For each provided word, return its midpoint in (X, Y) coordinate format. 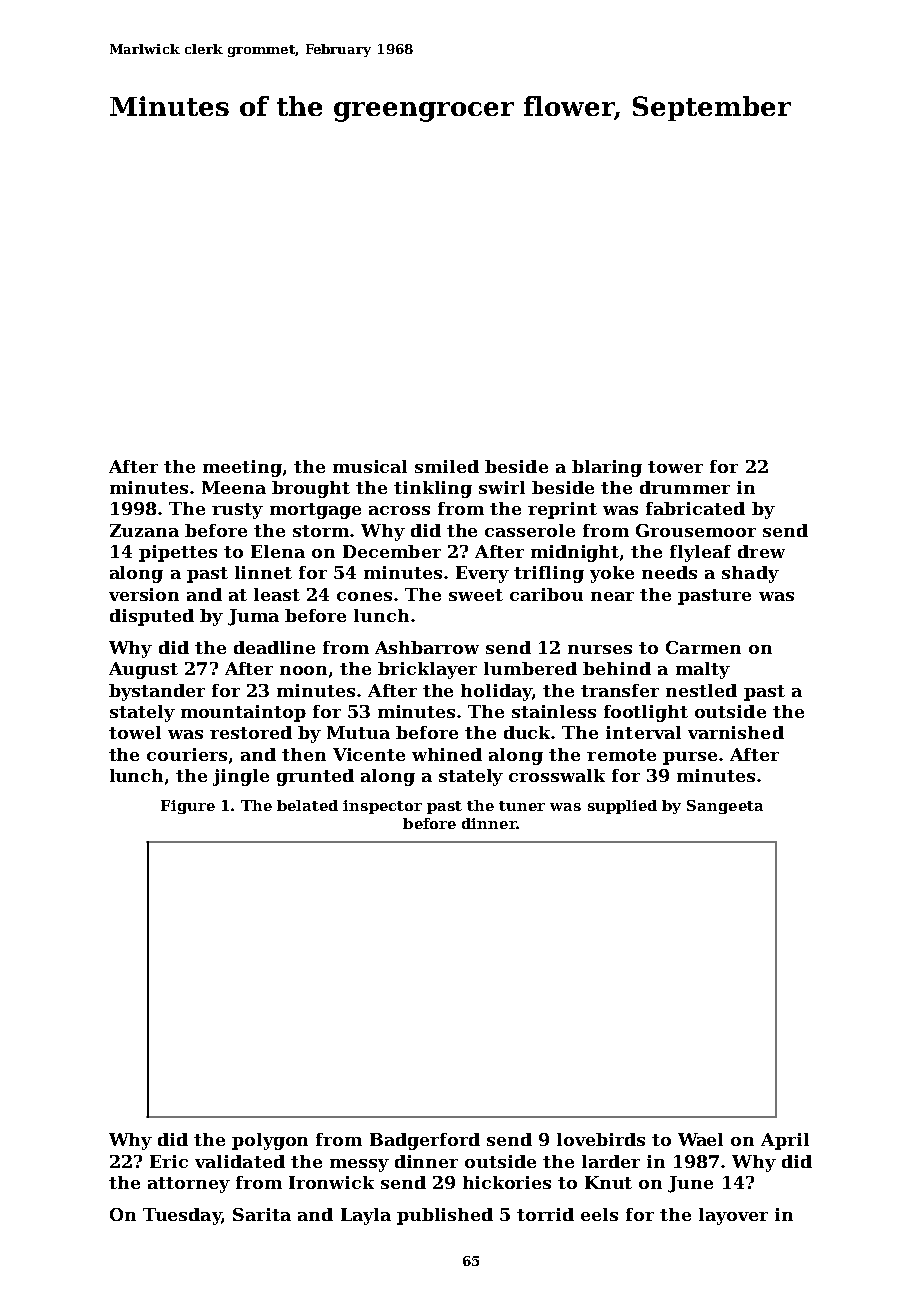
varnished (736, 732)
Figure (188, 807)
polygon (270, 1141)
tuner (522, 806)
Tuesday (182, 1216)
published (445, 1216)
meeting (242, 468)
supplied (622, 807)
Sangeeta (725, 807)
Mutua (358, 732)
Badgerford (425, 1141)
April (785, 1141)
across (399, 510)
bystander (157, 692)
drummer (685, 487)
